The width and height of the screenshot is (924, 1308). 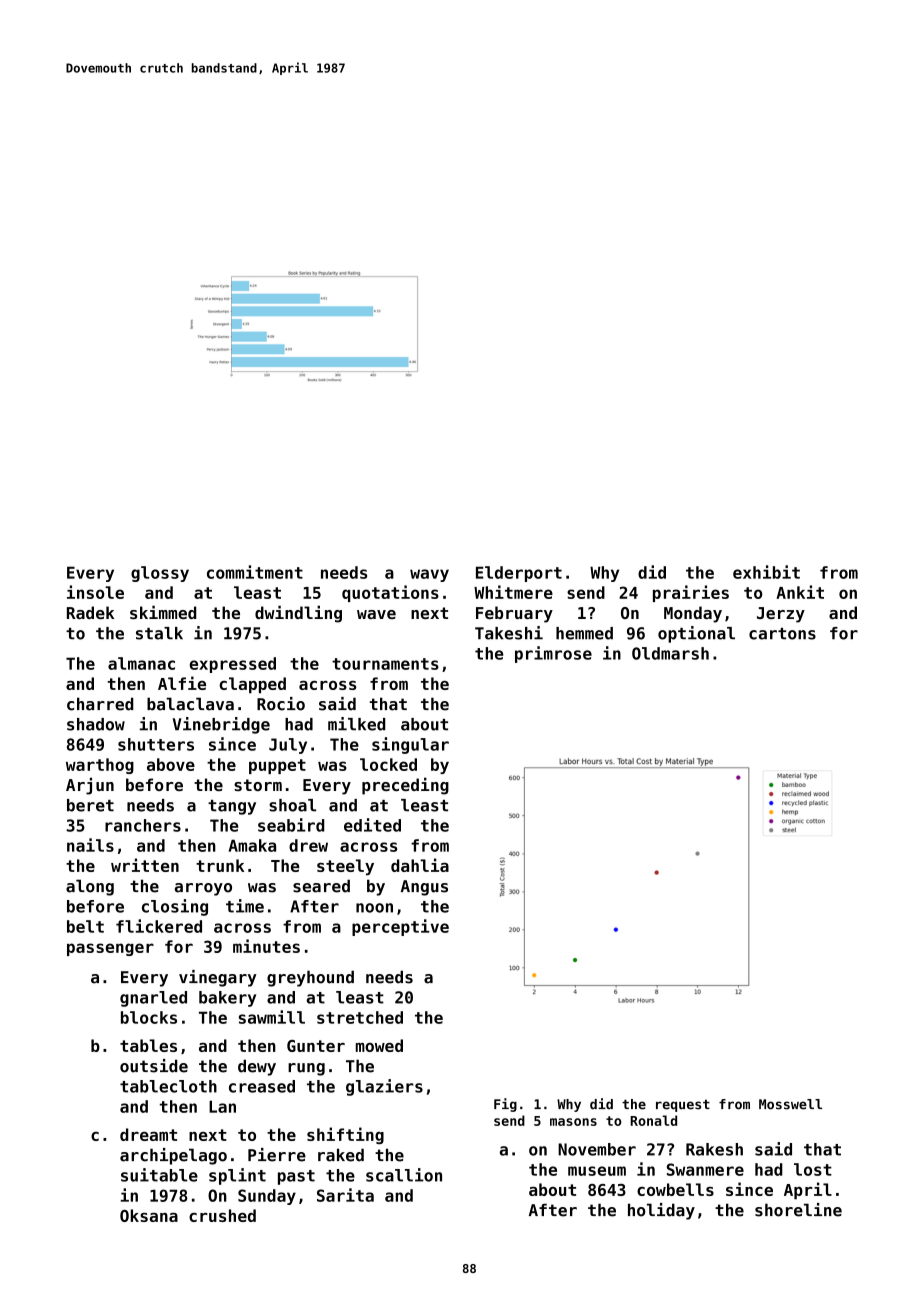 What do you see at coordinates (384, 1087) in the screenshot?
I see `glaziers` at bounding box center [384, 1087].
